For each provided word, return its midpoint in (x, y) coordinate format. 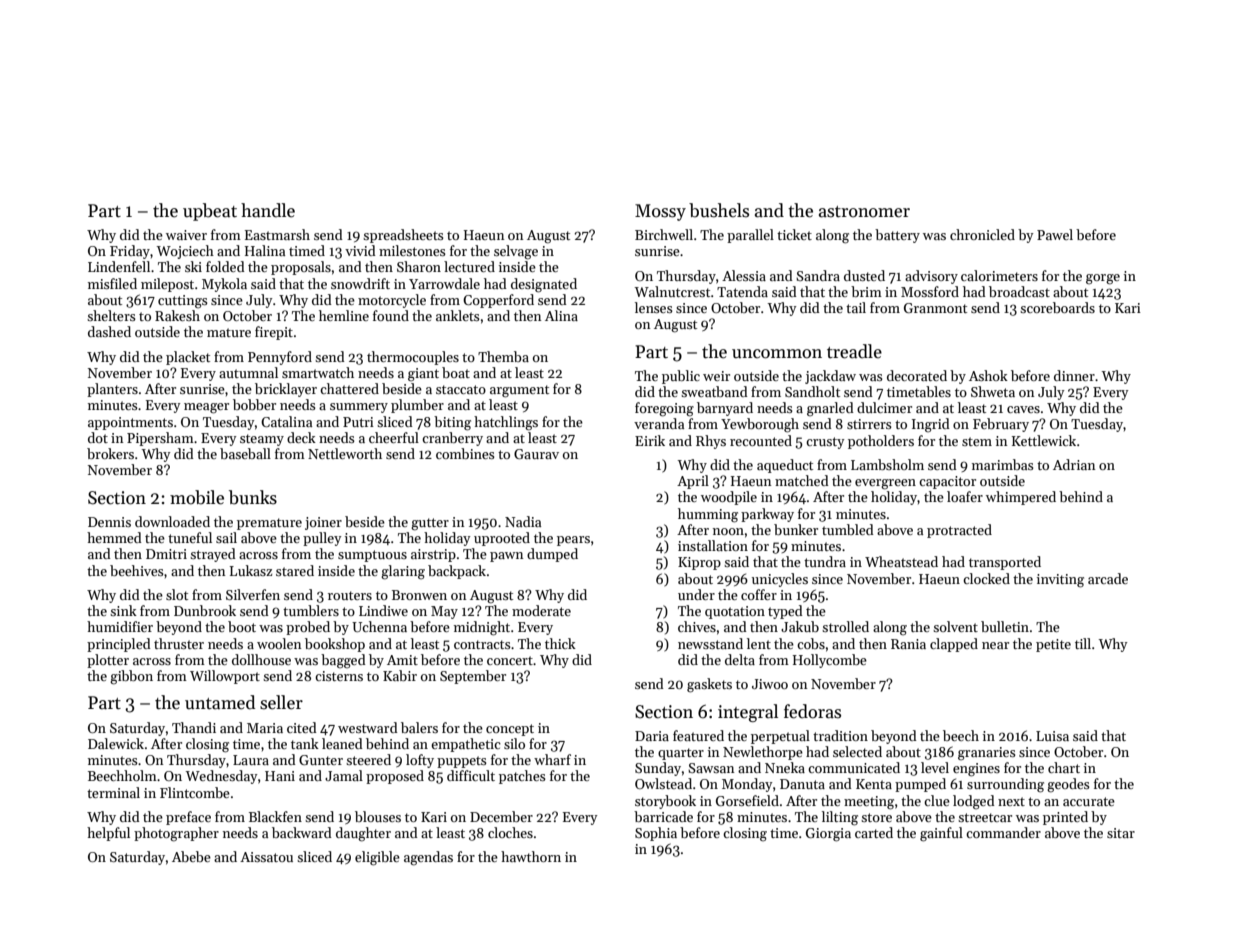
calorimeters (999, 275)
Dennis (109, 522)
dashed (109, 331)
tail (856, 307)
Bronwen (419, 595)
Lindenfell (119, 266)
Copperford (498, 301)
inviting (1060, 581)
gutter (430, 524)
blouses (378, 816)
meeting (869, 803)
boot (242, 626)
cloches (510, 832)
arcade (1108, 578)
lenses (654, 307)
